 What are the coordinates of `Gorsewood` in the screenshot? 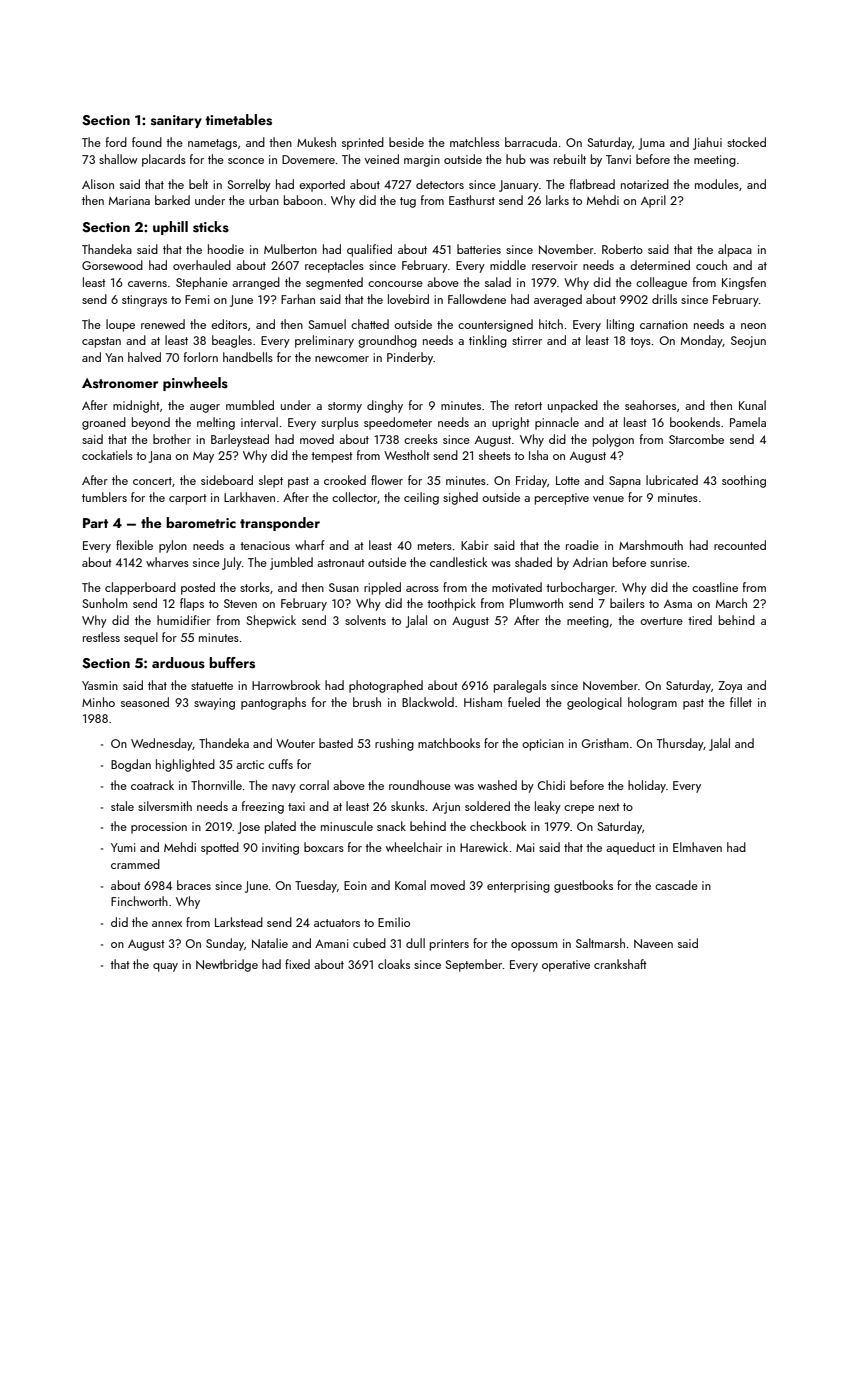 It's located at (112, 265).
